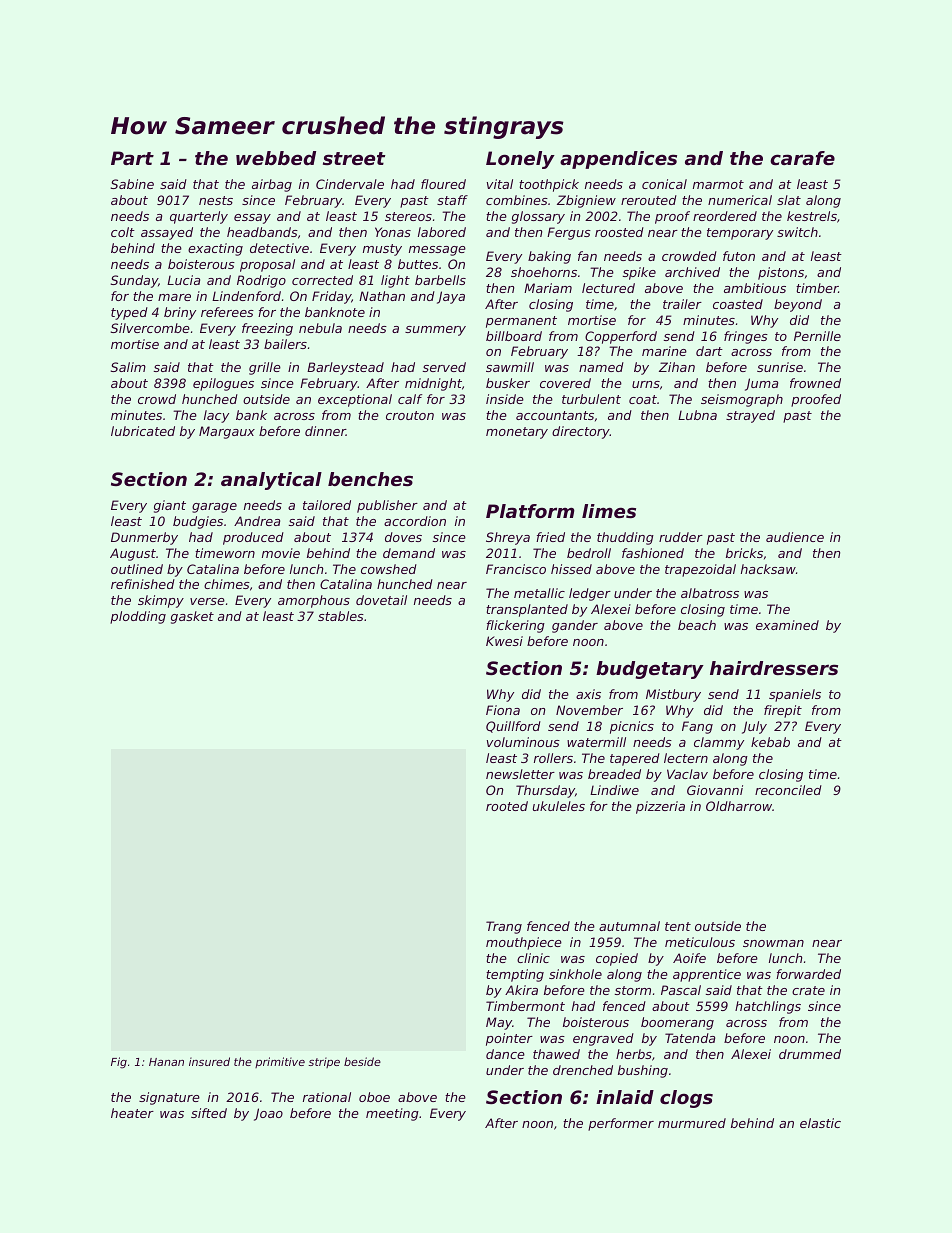 The image size is (952, 1233). I want to click on heater, so click(132, 1113).
